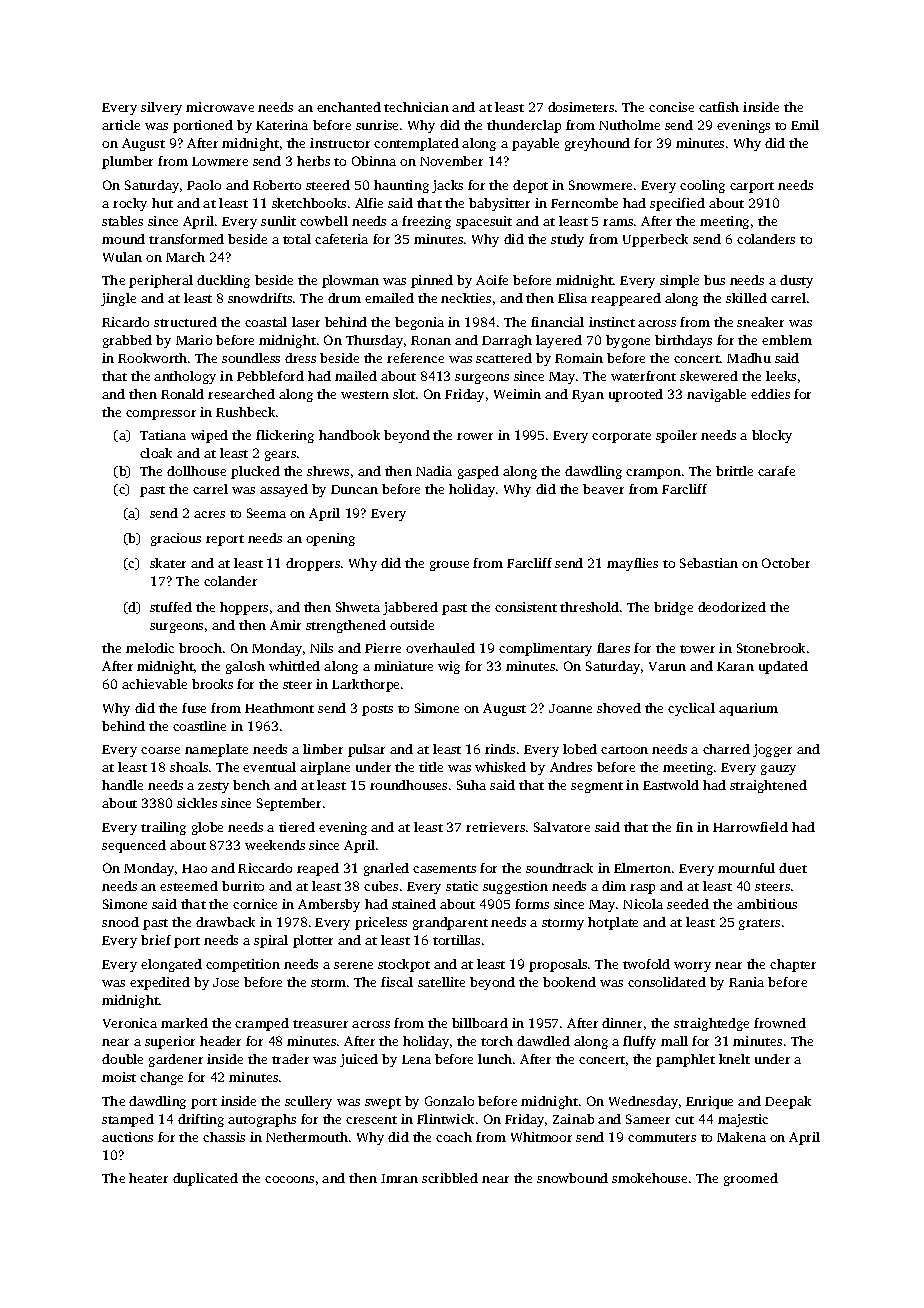 The width and height of the page is (924, 1308). What do you see at coordinates (434, 471) in the page?
I see `Nadia` at bounding box center [434, 471].
